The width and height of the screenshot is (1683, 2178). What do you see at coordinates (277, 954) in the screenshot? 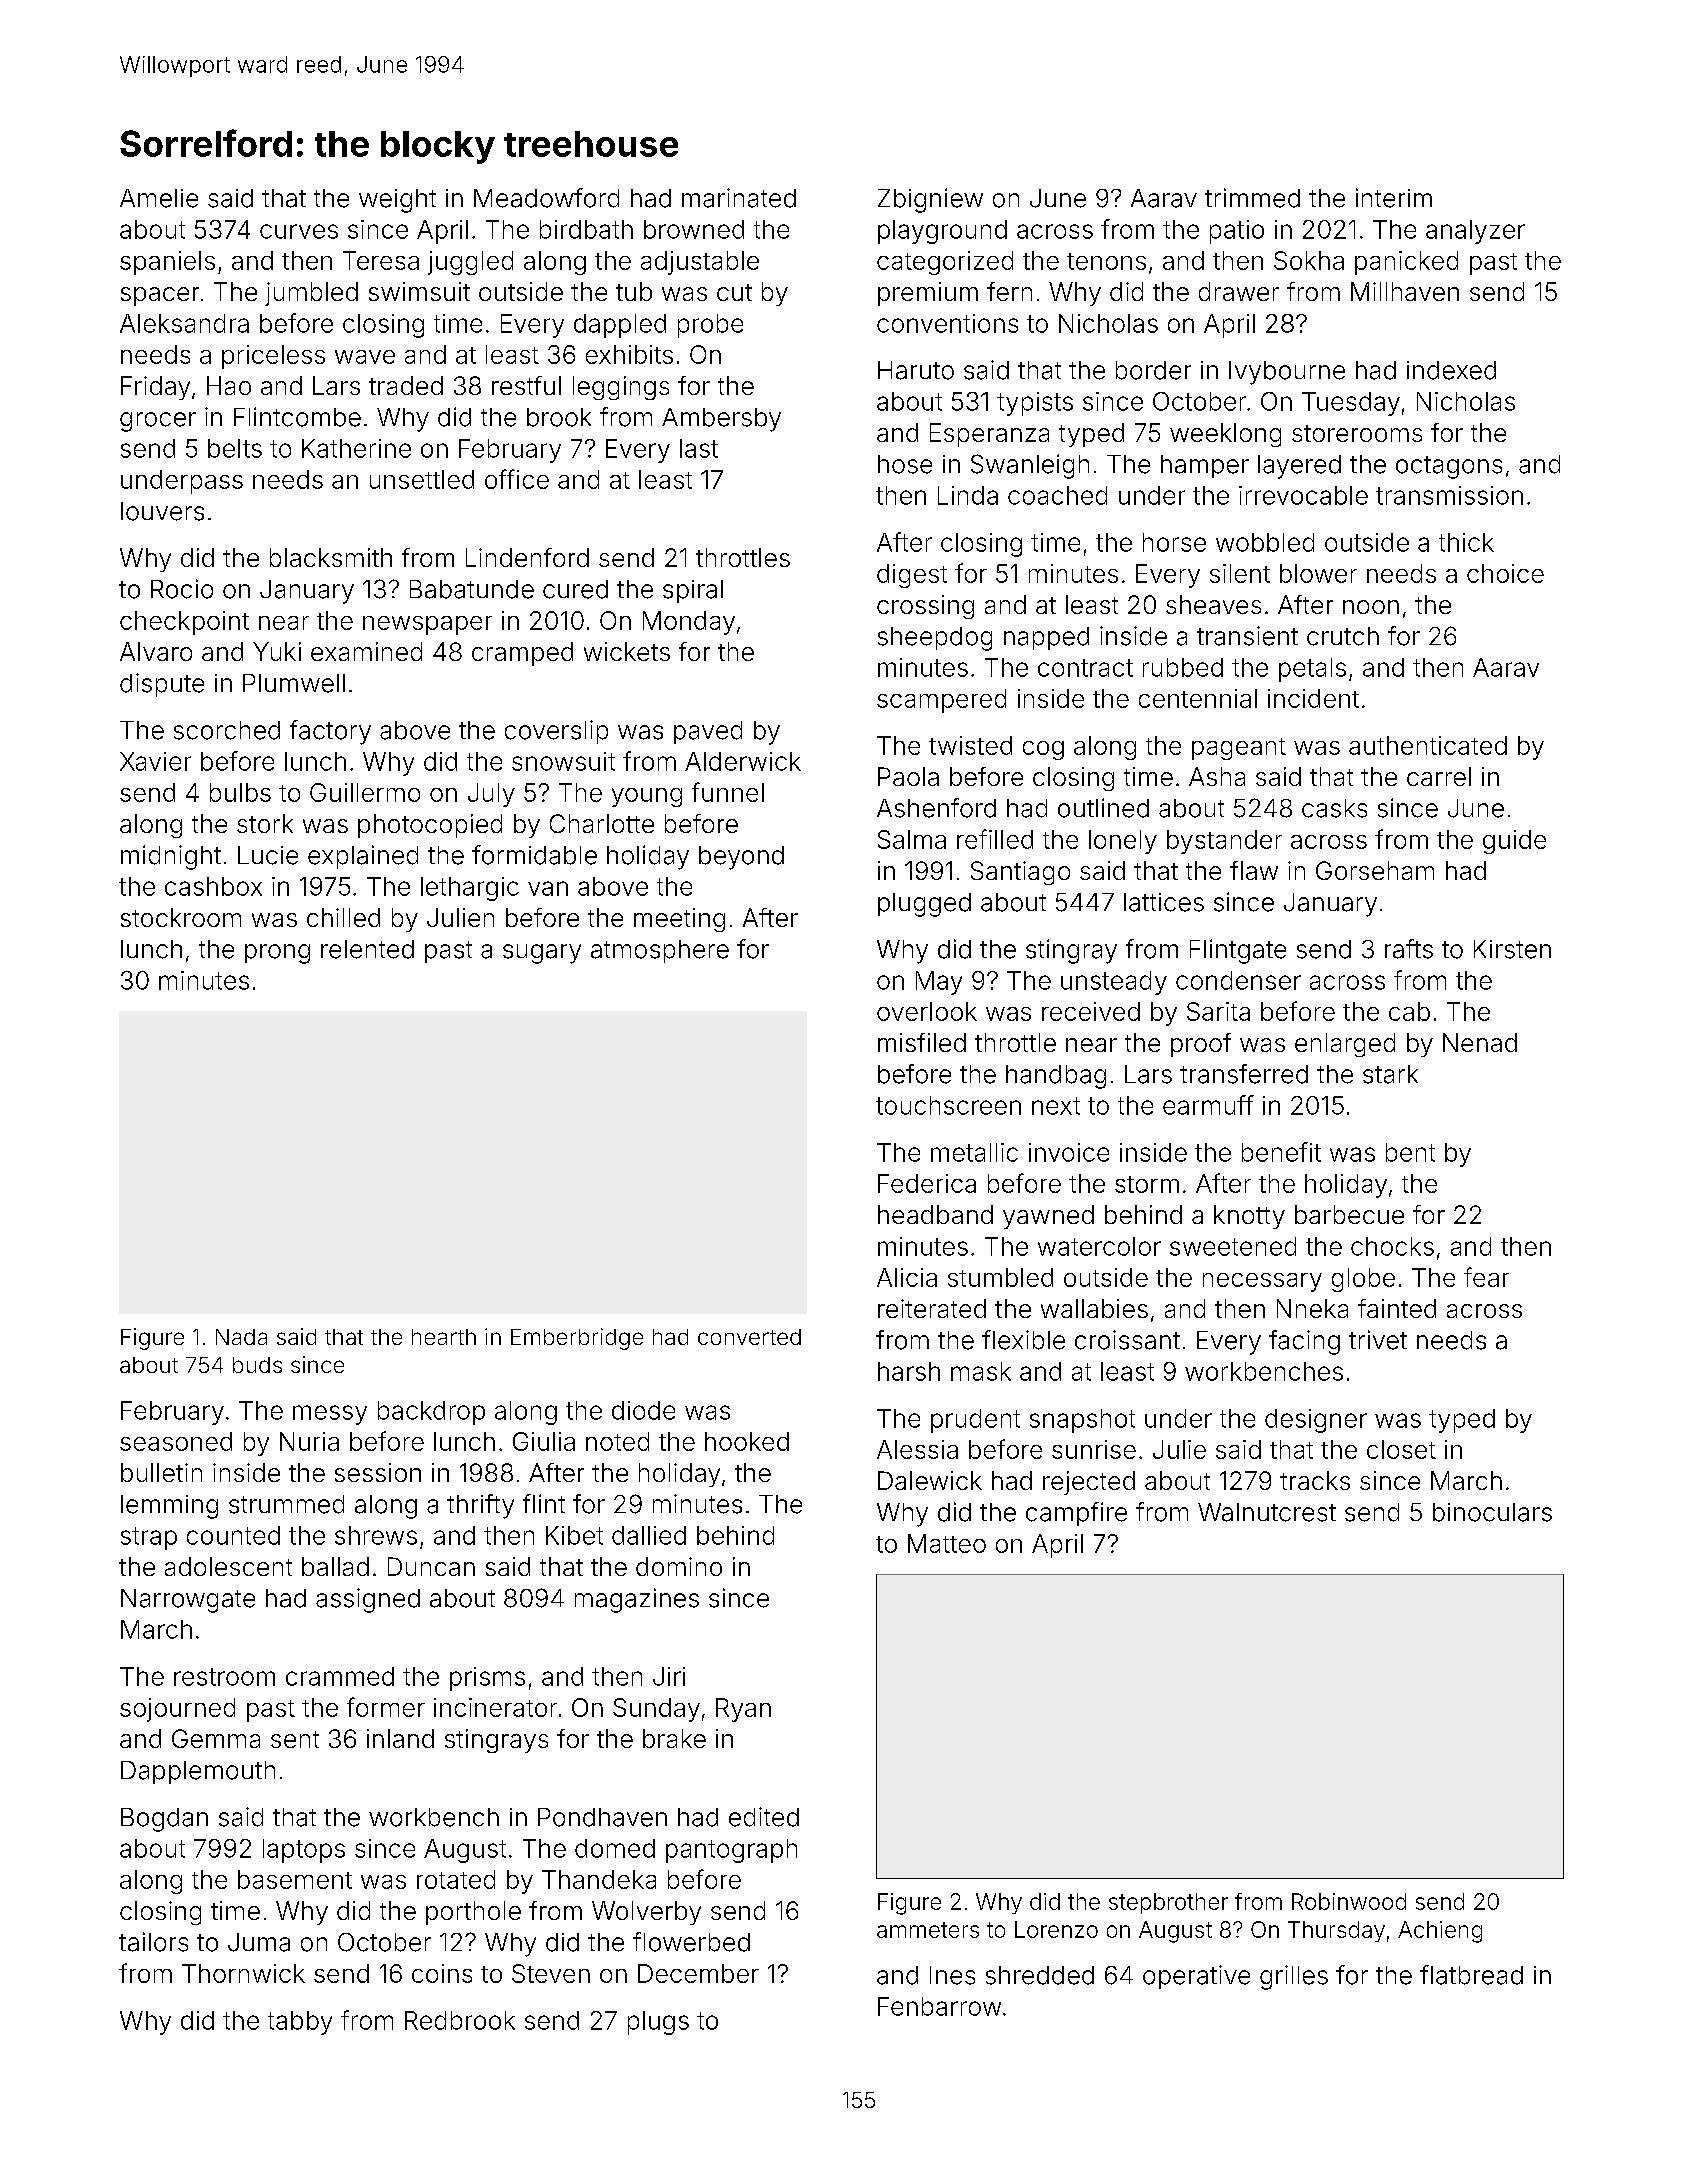
I see `prong` at bounding box center [277, 954].
